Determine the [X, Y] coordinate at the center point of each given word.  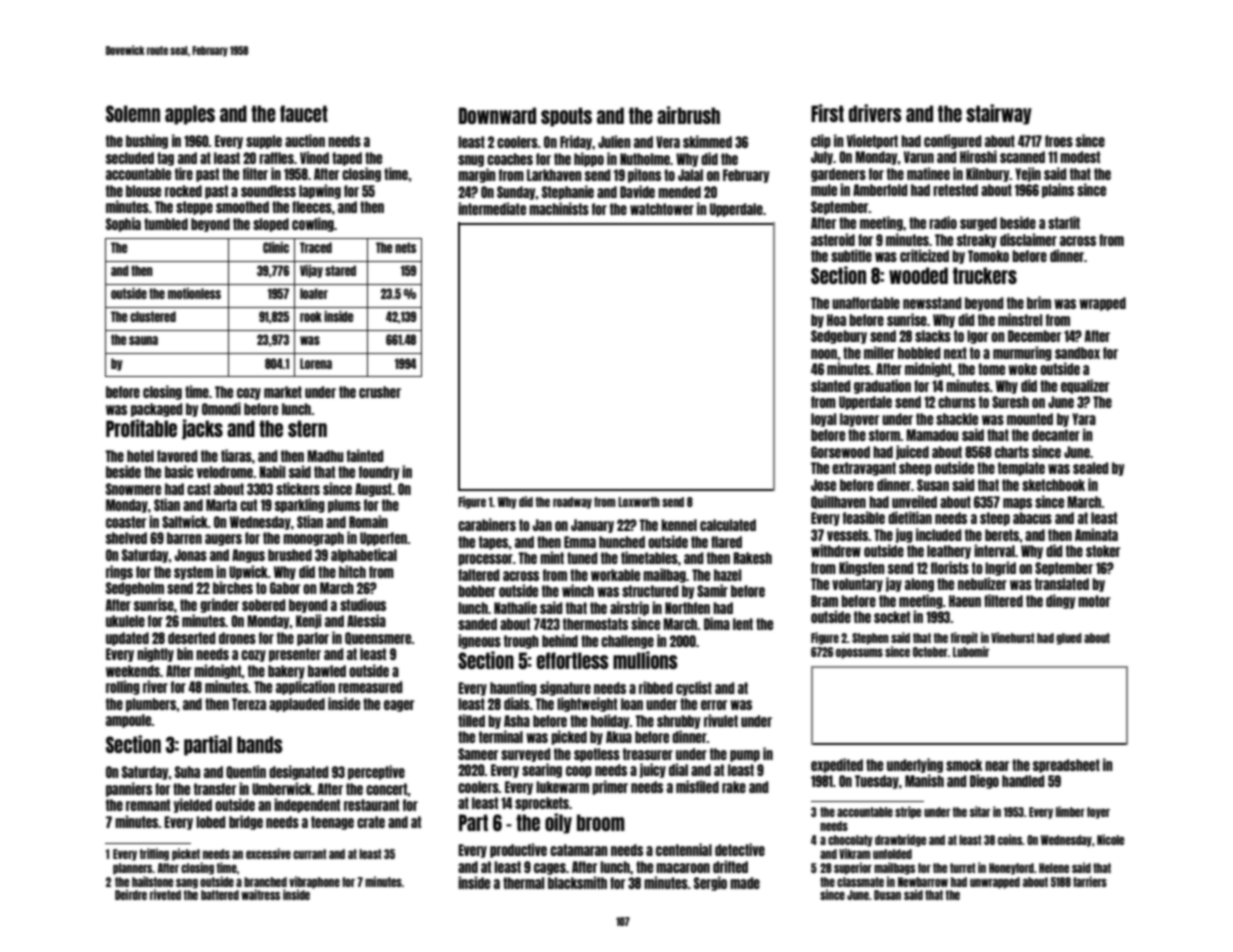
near [997, 766]
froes [1059, 141]
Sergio [710, 883]
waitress [260, 894]
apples [190, 115]
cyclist [694, 688]
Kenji [308, 621]
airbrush [688, 115]
